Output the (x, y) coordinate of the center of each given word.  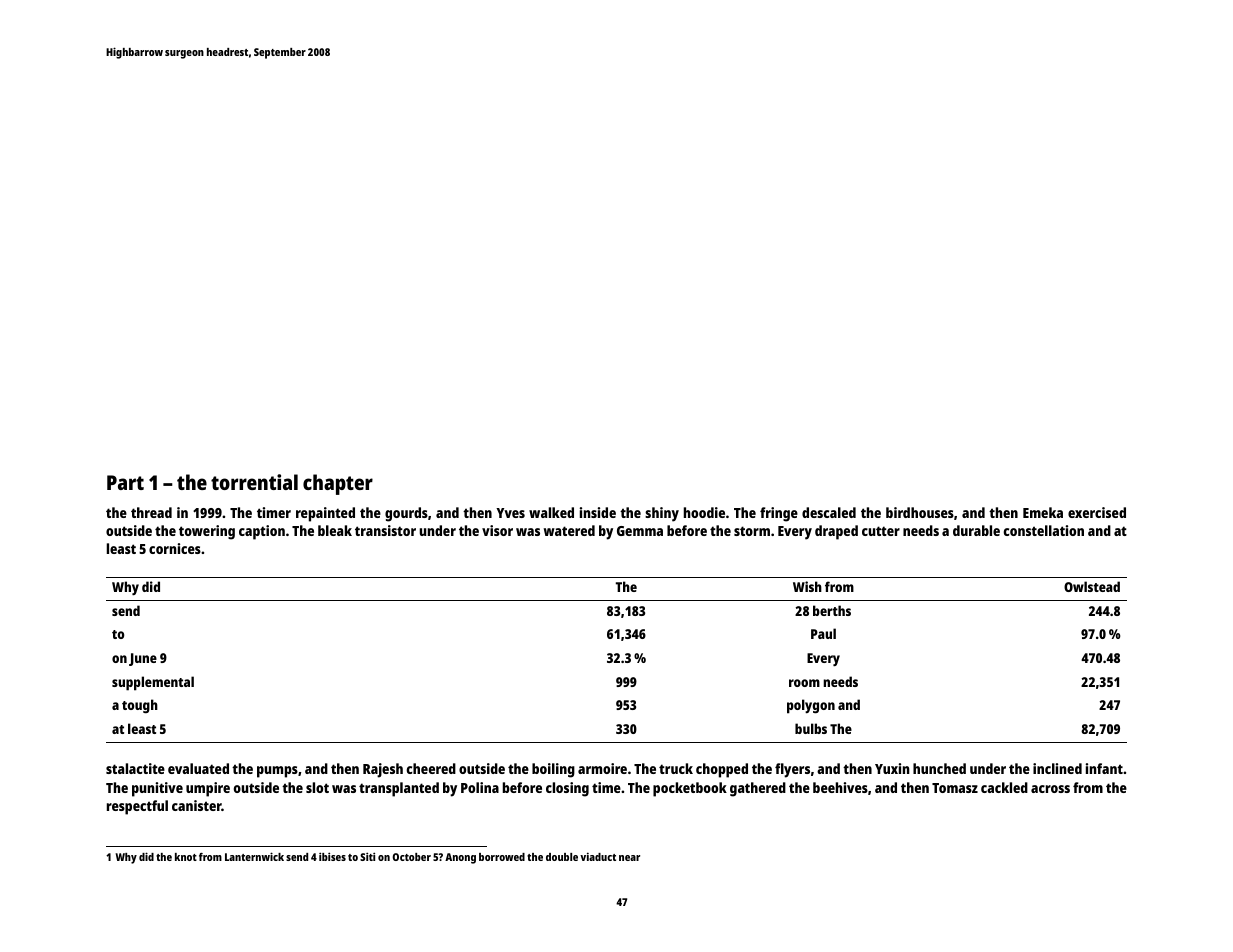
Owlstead (1092, 586)
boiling (553, 770)
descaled (829, 512)
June (143, 659)
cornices (175, 548)
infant (1104, 768)
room (804, 683)
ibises (332, 856)
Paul (823, 633)
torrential (254, 482)
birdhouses (920, 512)
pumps (277, 772)
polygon (811, 706)
